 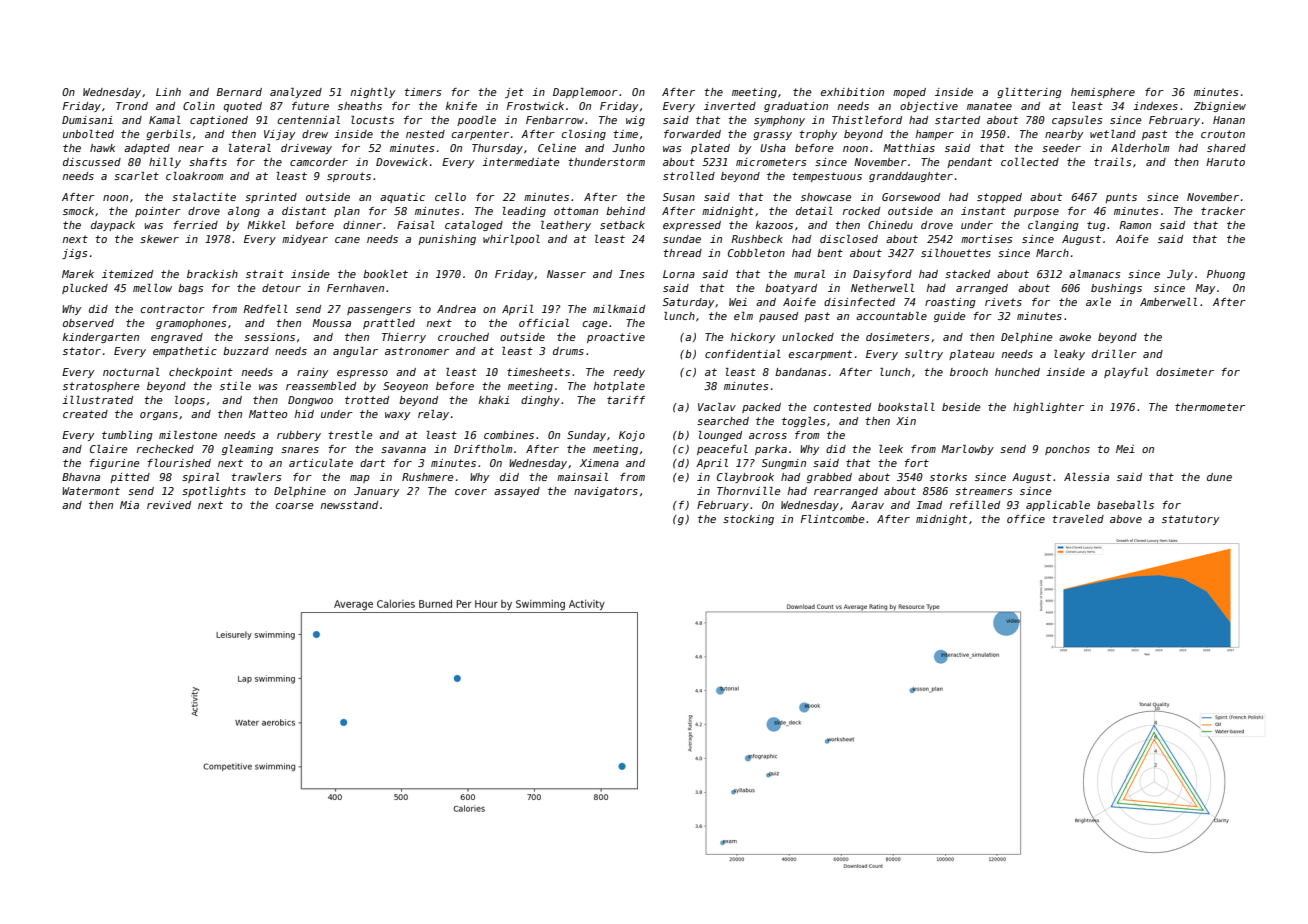 What do you see at coordinates (268, 414) in the screenshot?
I see `Matteo` at bounding box center [268, 414].
